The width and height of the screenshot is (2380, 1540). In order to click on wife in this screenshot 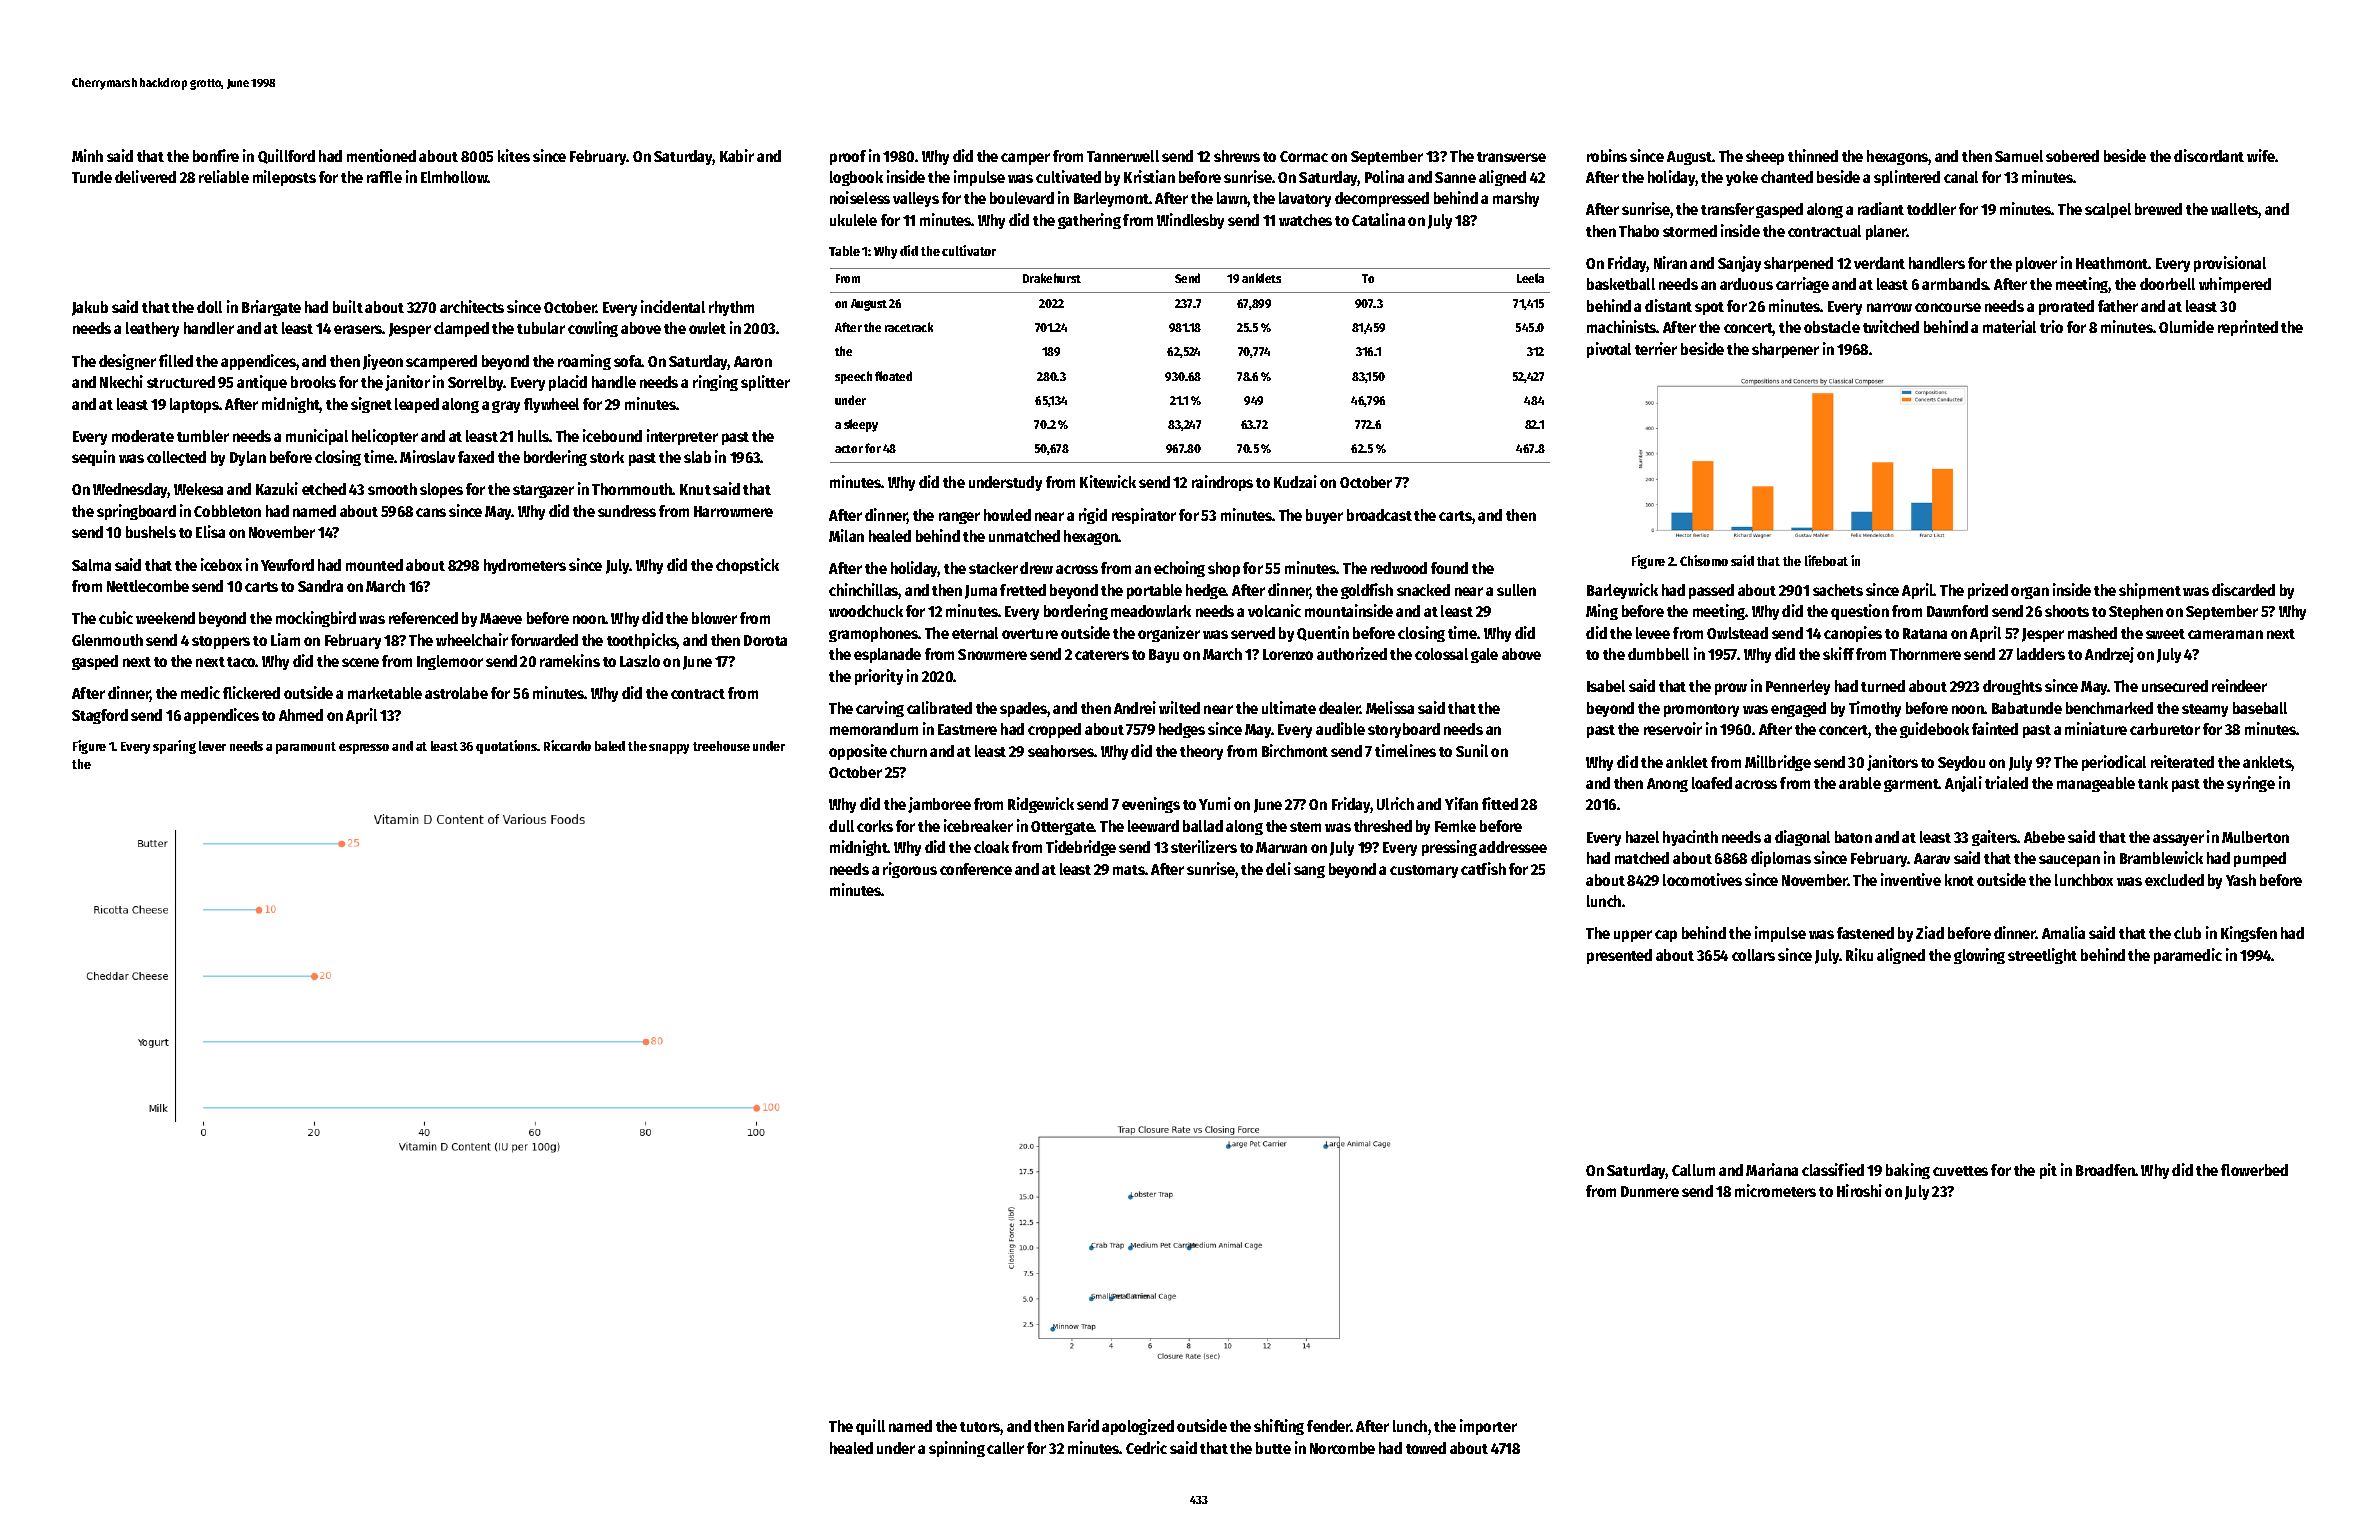, I will do `click(2261, 155)`.
